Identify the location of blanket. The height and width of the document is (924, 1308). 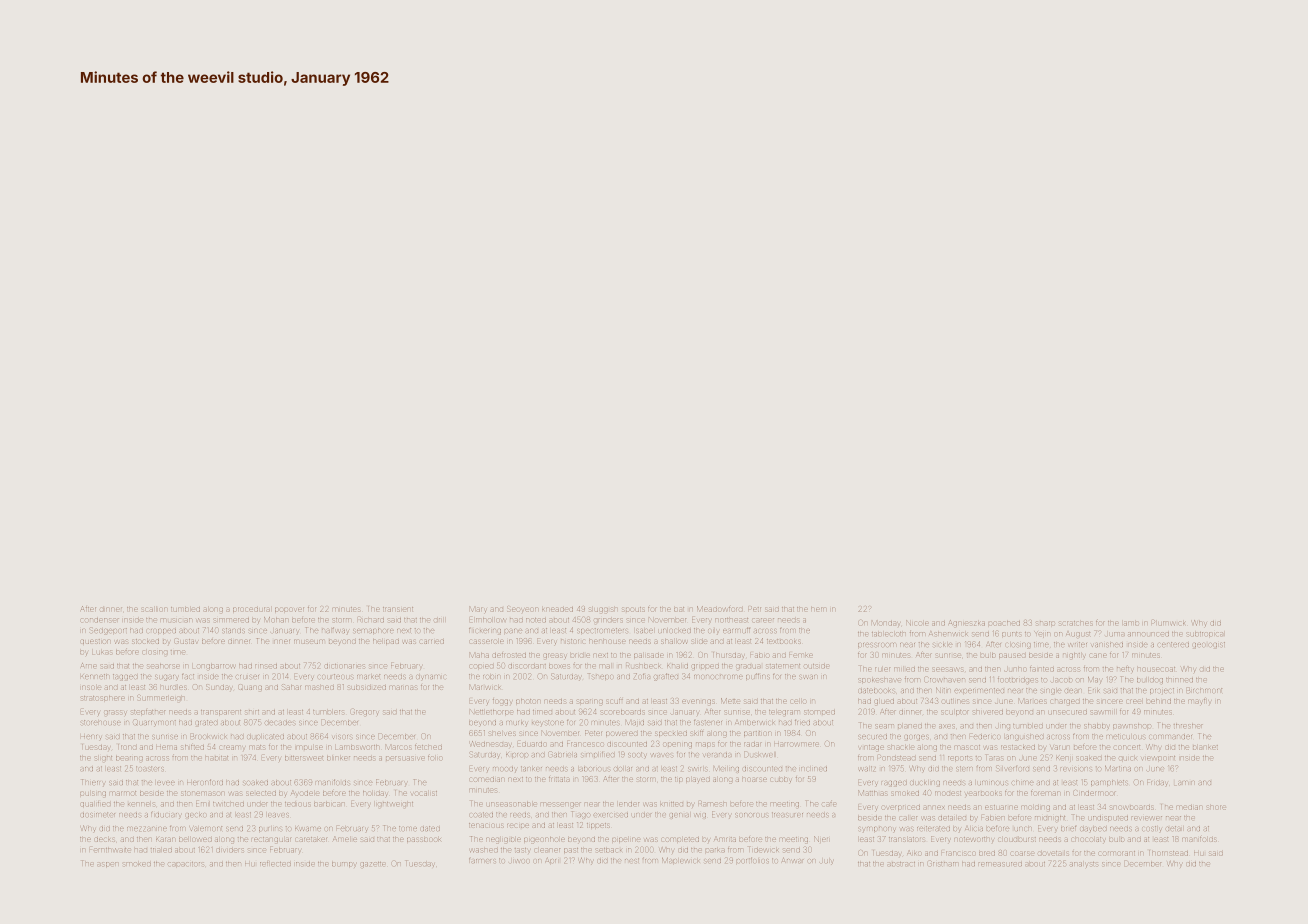
(1205, 747).
